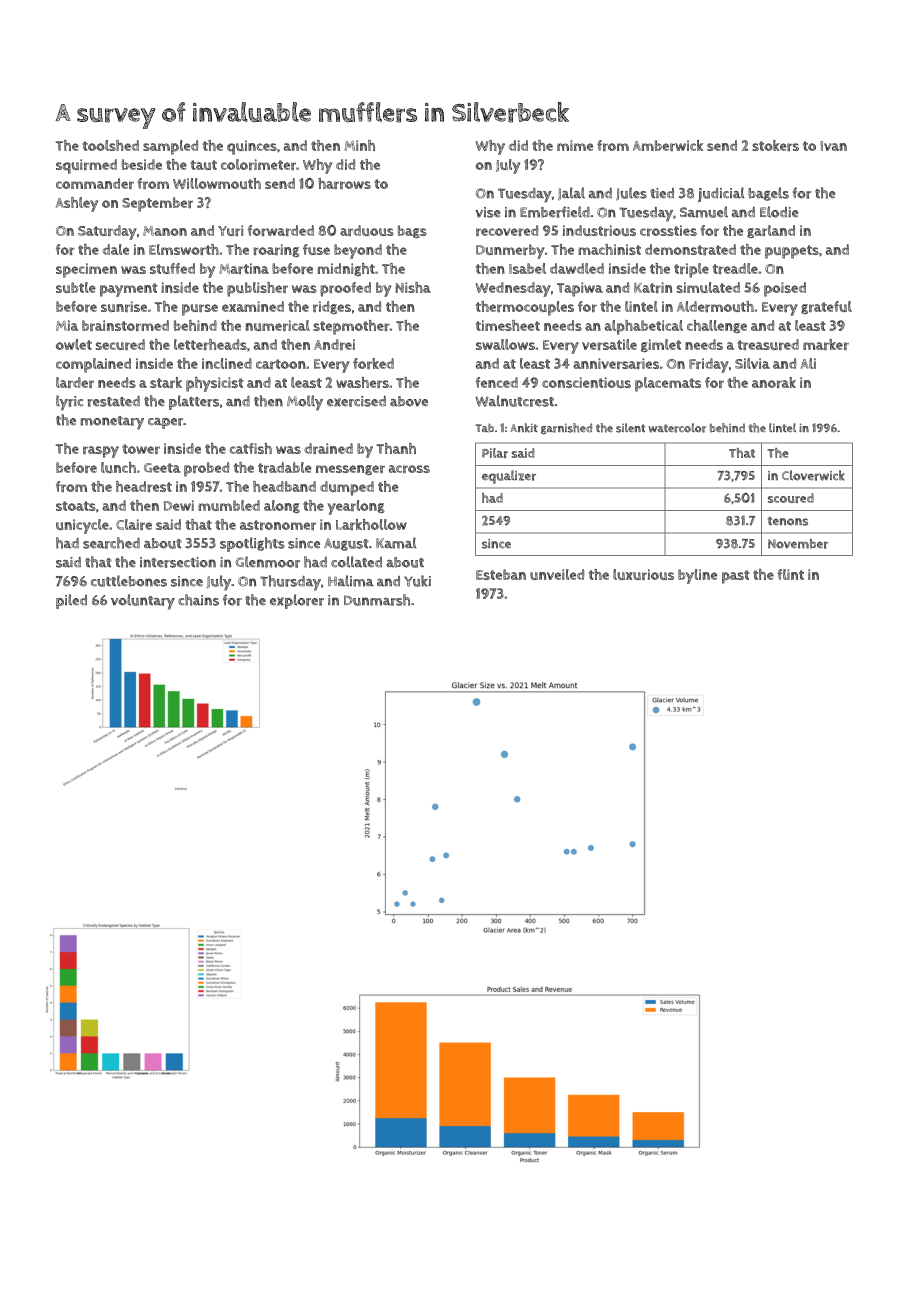 This document has width=908, height=1316. What do you see at coordinates (527, 268) in the document?
I see `Isabel` at bounding box center [527, 268].
